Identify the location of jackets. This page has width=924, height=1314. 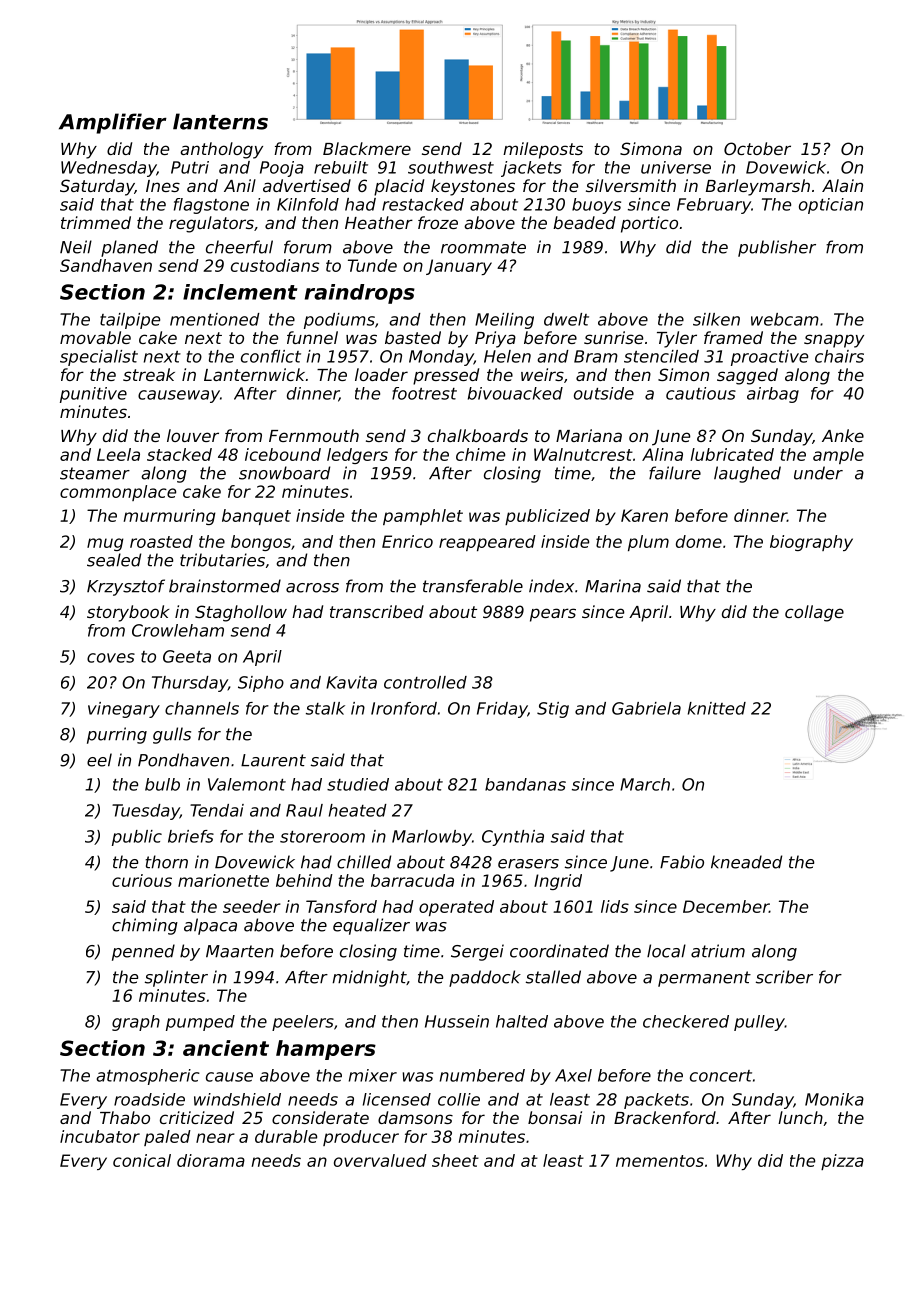
(531, 169).
